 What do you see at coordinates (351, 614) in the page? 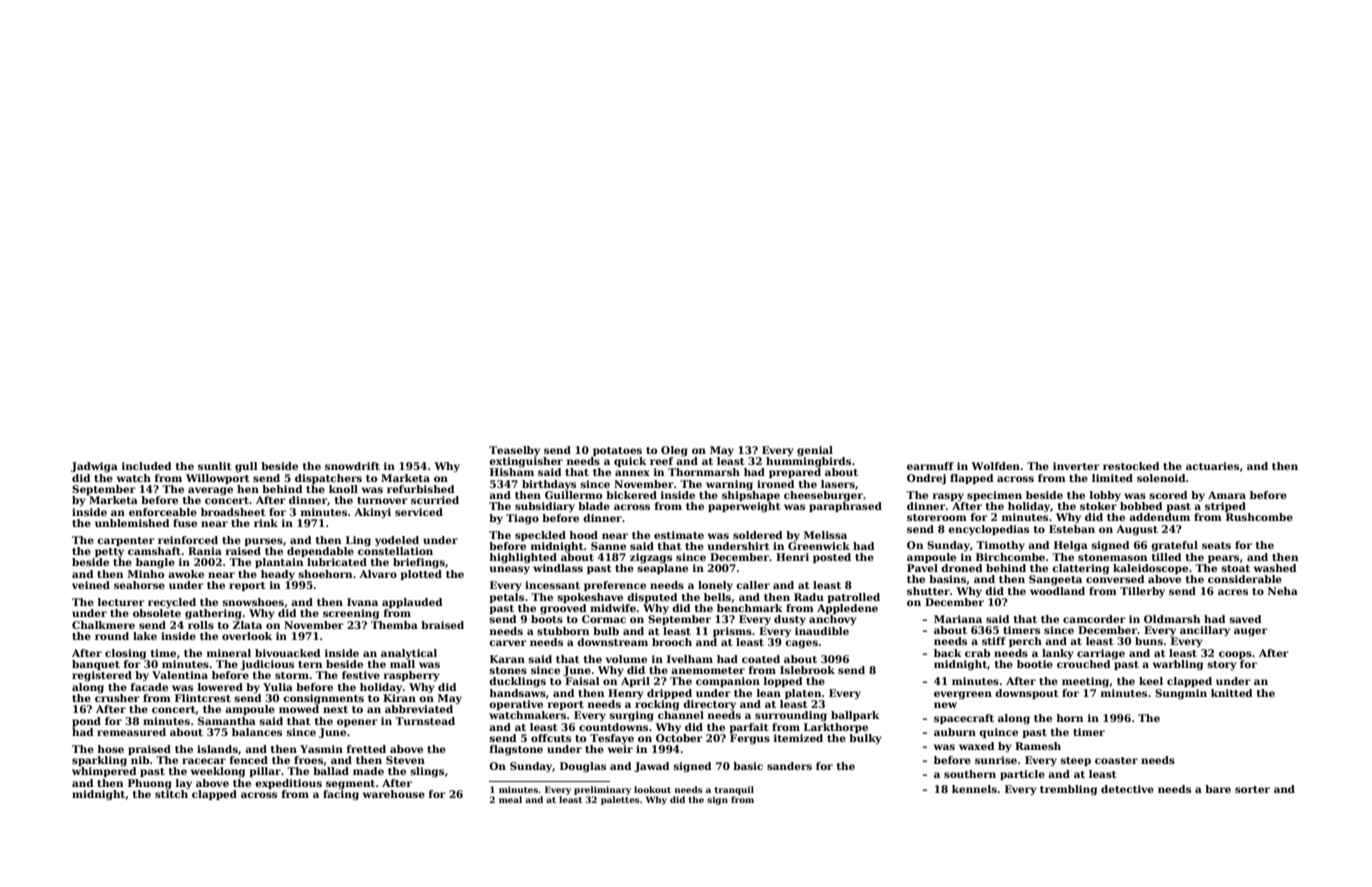
I see `screening` at bounding box center [351, 614].
